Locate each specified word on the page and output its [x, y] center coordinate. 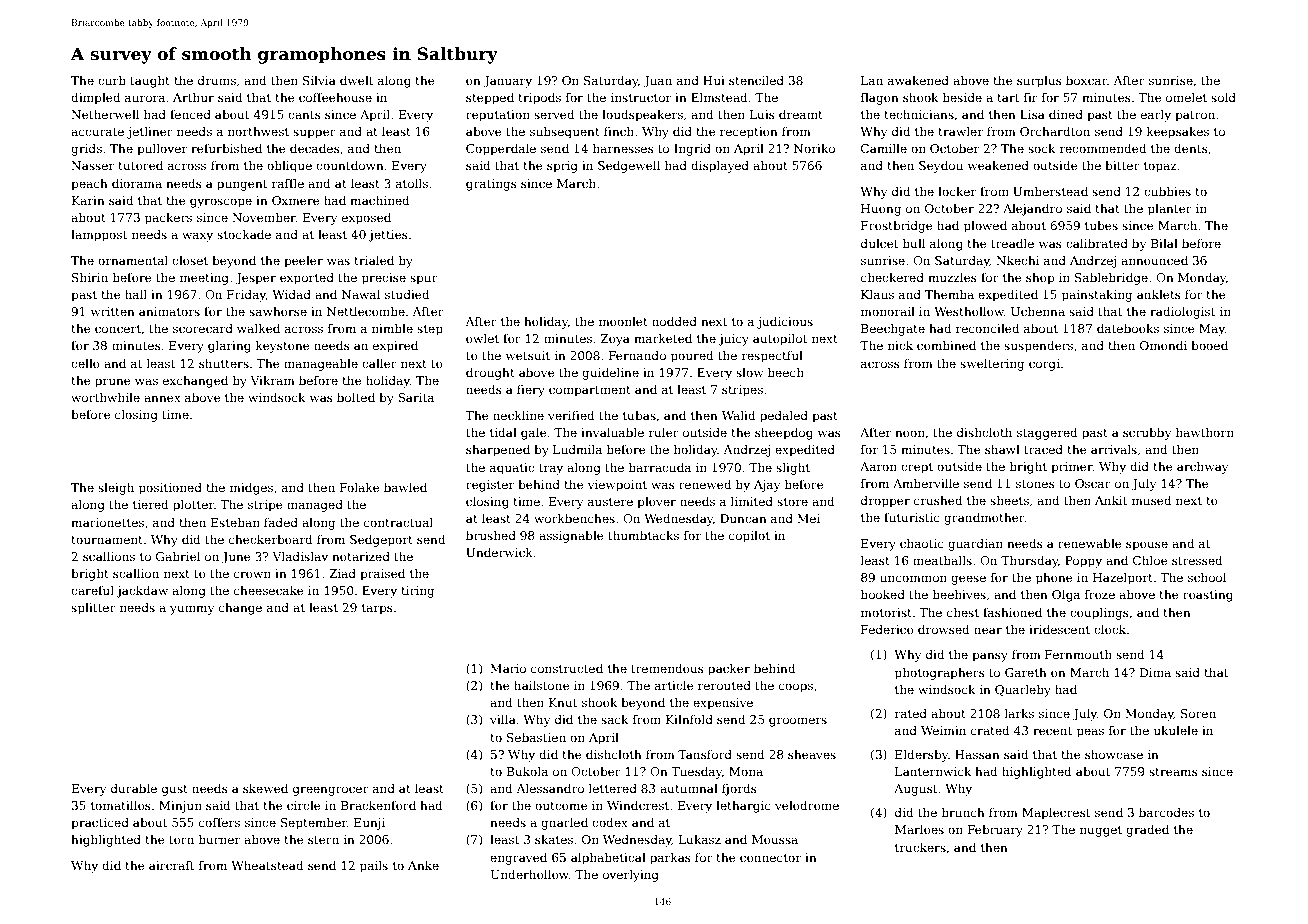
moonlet [623, 321]
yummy [192, 610]
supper [314, 134]
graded [1147, 830]
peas [1090, 733]
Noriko [814, 148]
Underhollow [529, 874]
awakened [918, 80]
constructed [567, 668]
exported [307, 278]
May [1212, 330]
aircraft [171, 865]
